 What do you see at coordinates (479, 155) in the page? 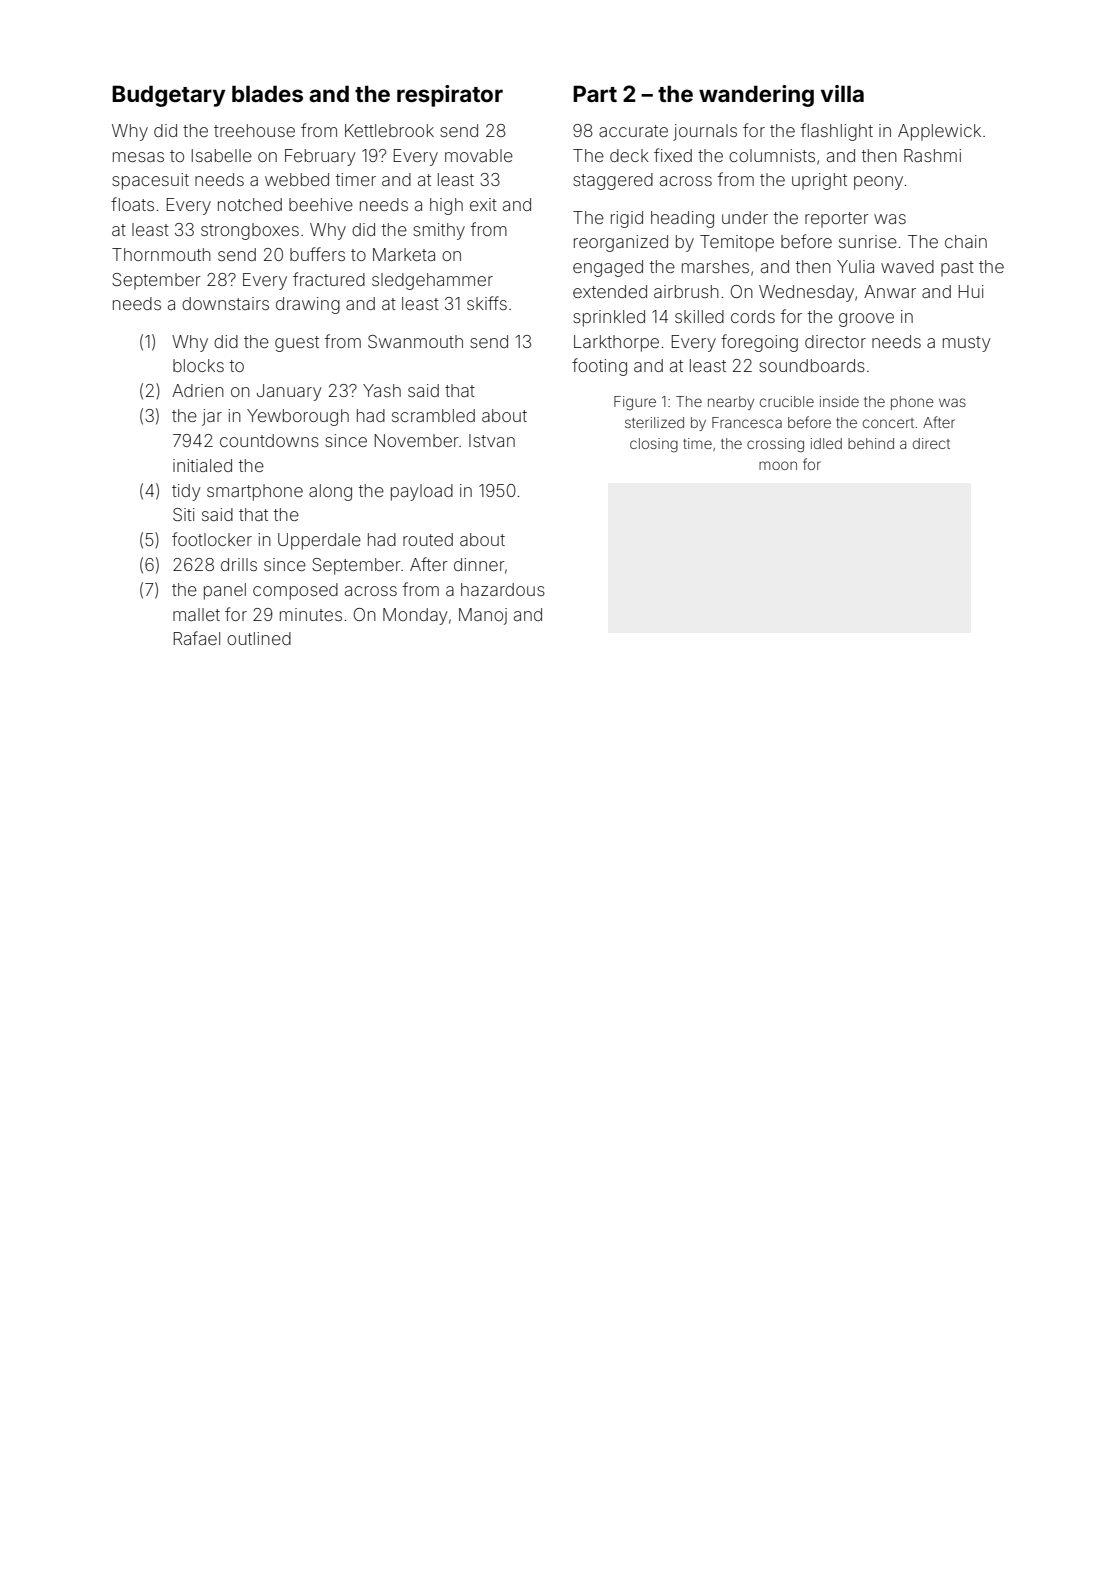
I see `movable` at bounding box center [479, 155].
